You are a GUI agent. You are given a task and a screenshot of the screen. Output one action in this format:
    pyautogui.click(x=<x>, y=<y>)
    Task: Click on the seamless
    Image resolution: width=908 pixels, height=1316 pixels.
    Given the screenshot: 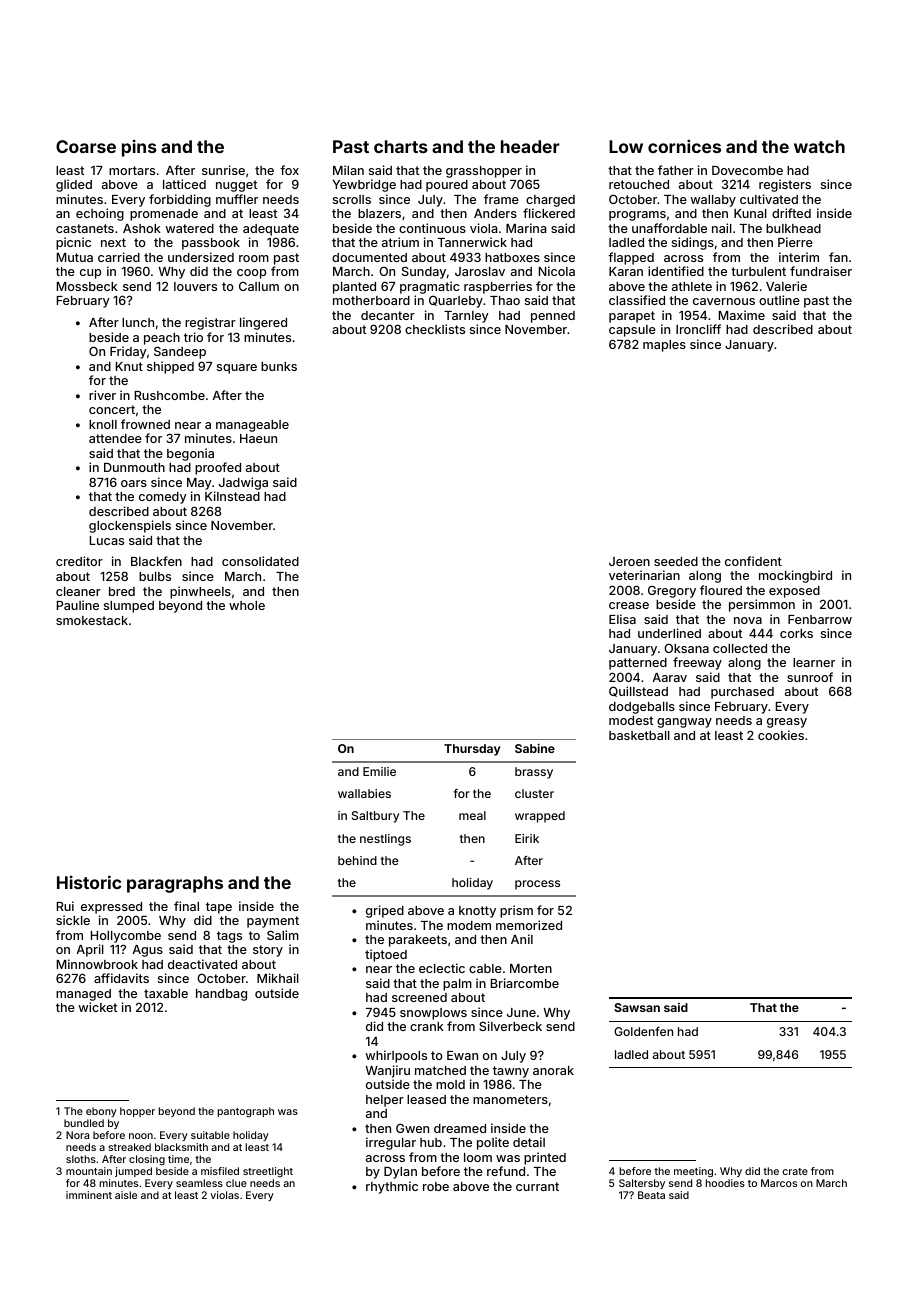 What is the action you would take?
    pyautogui.click(x=199, y=1183)
